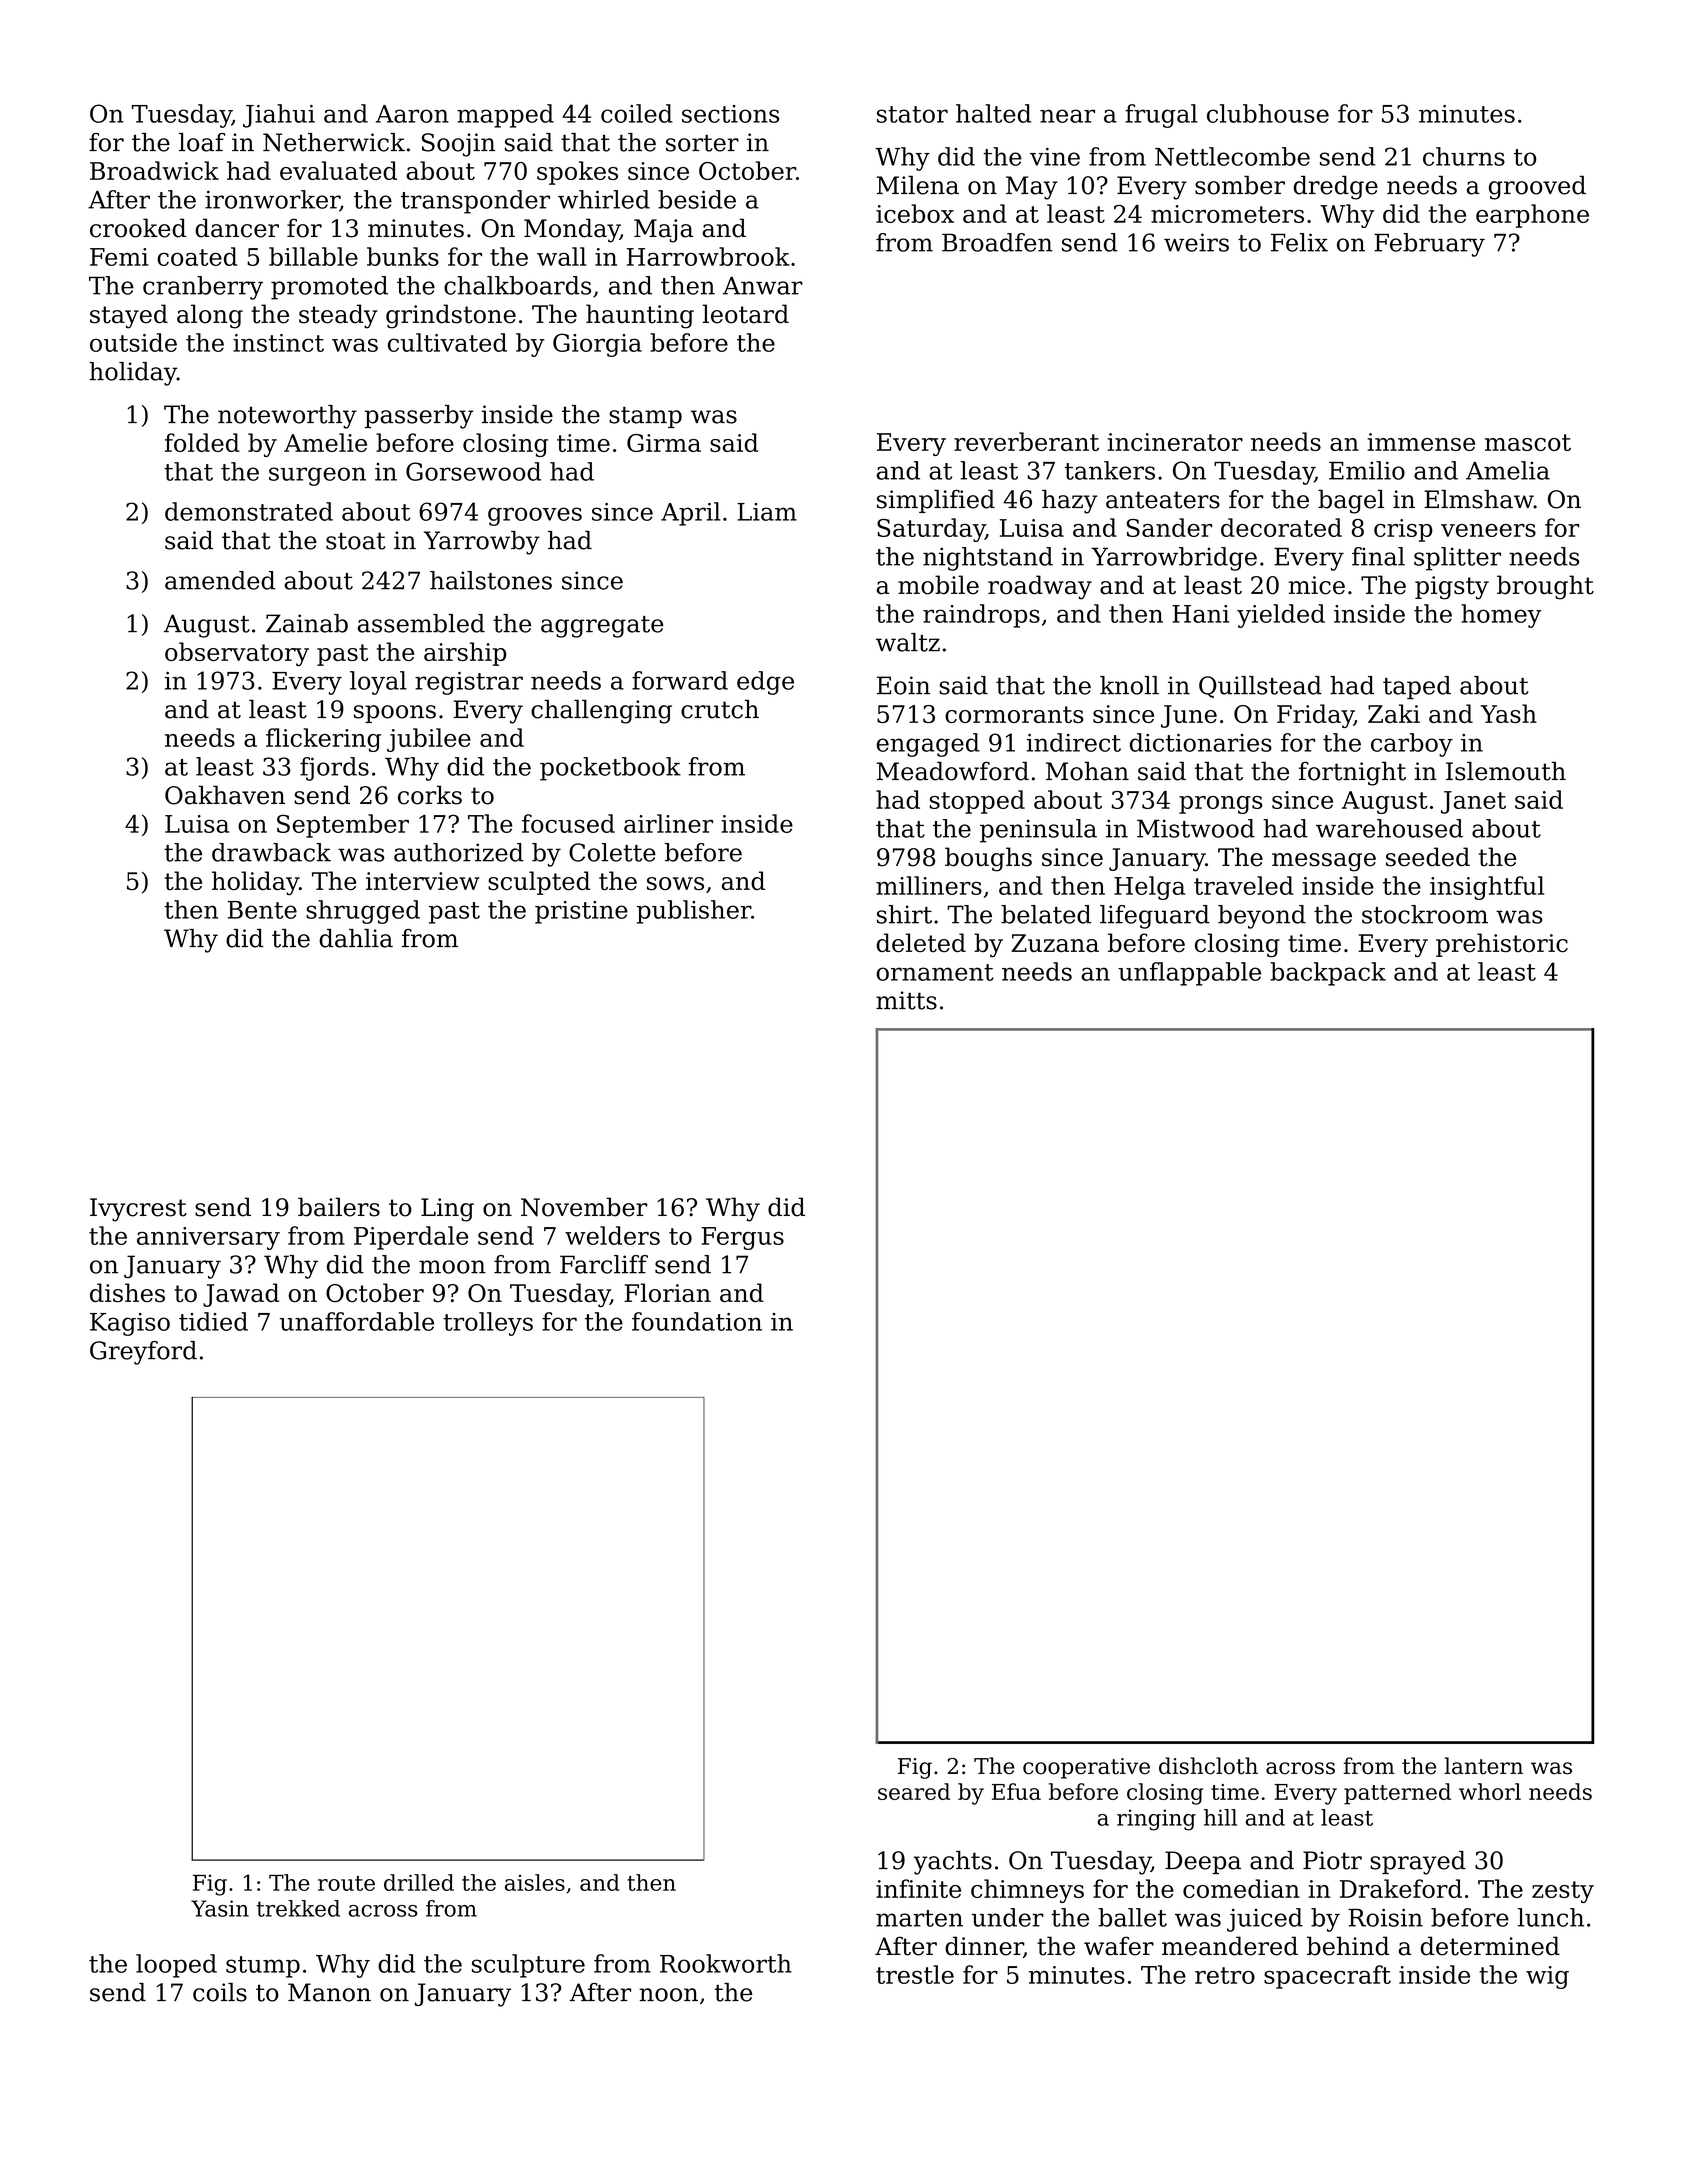 The image size is (1683, 2178). Describe the element at coordinates (730, 114) in the screenshot. I see `sections` at that location.
